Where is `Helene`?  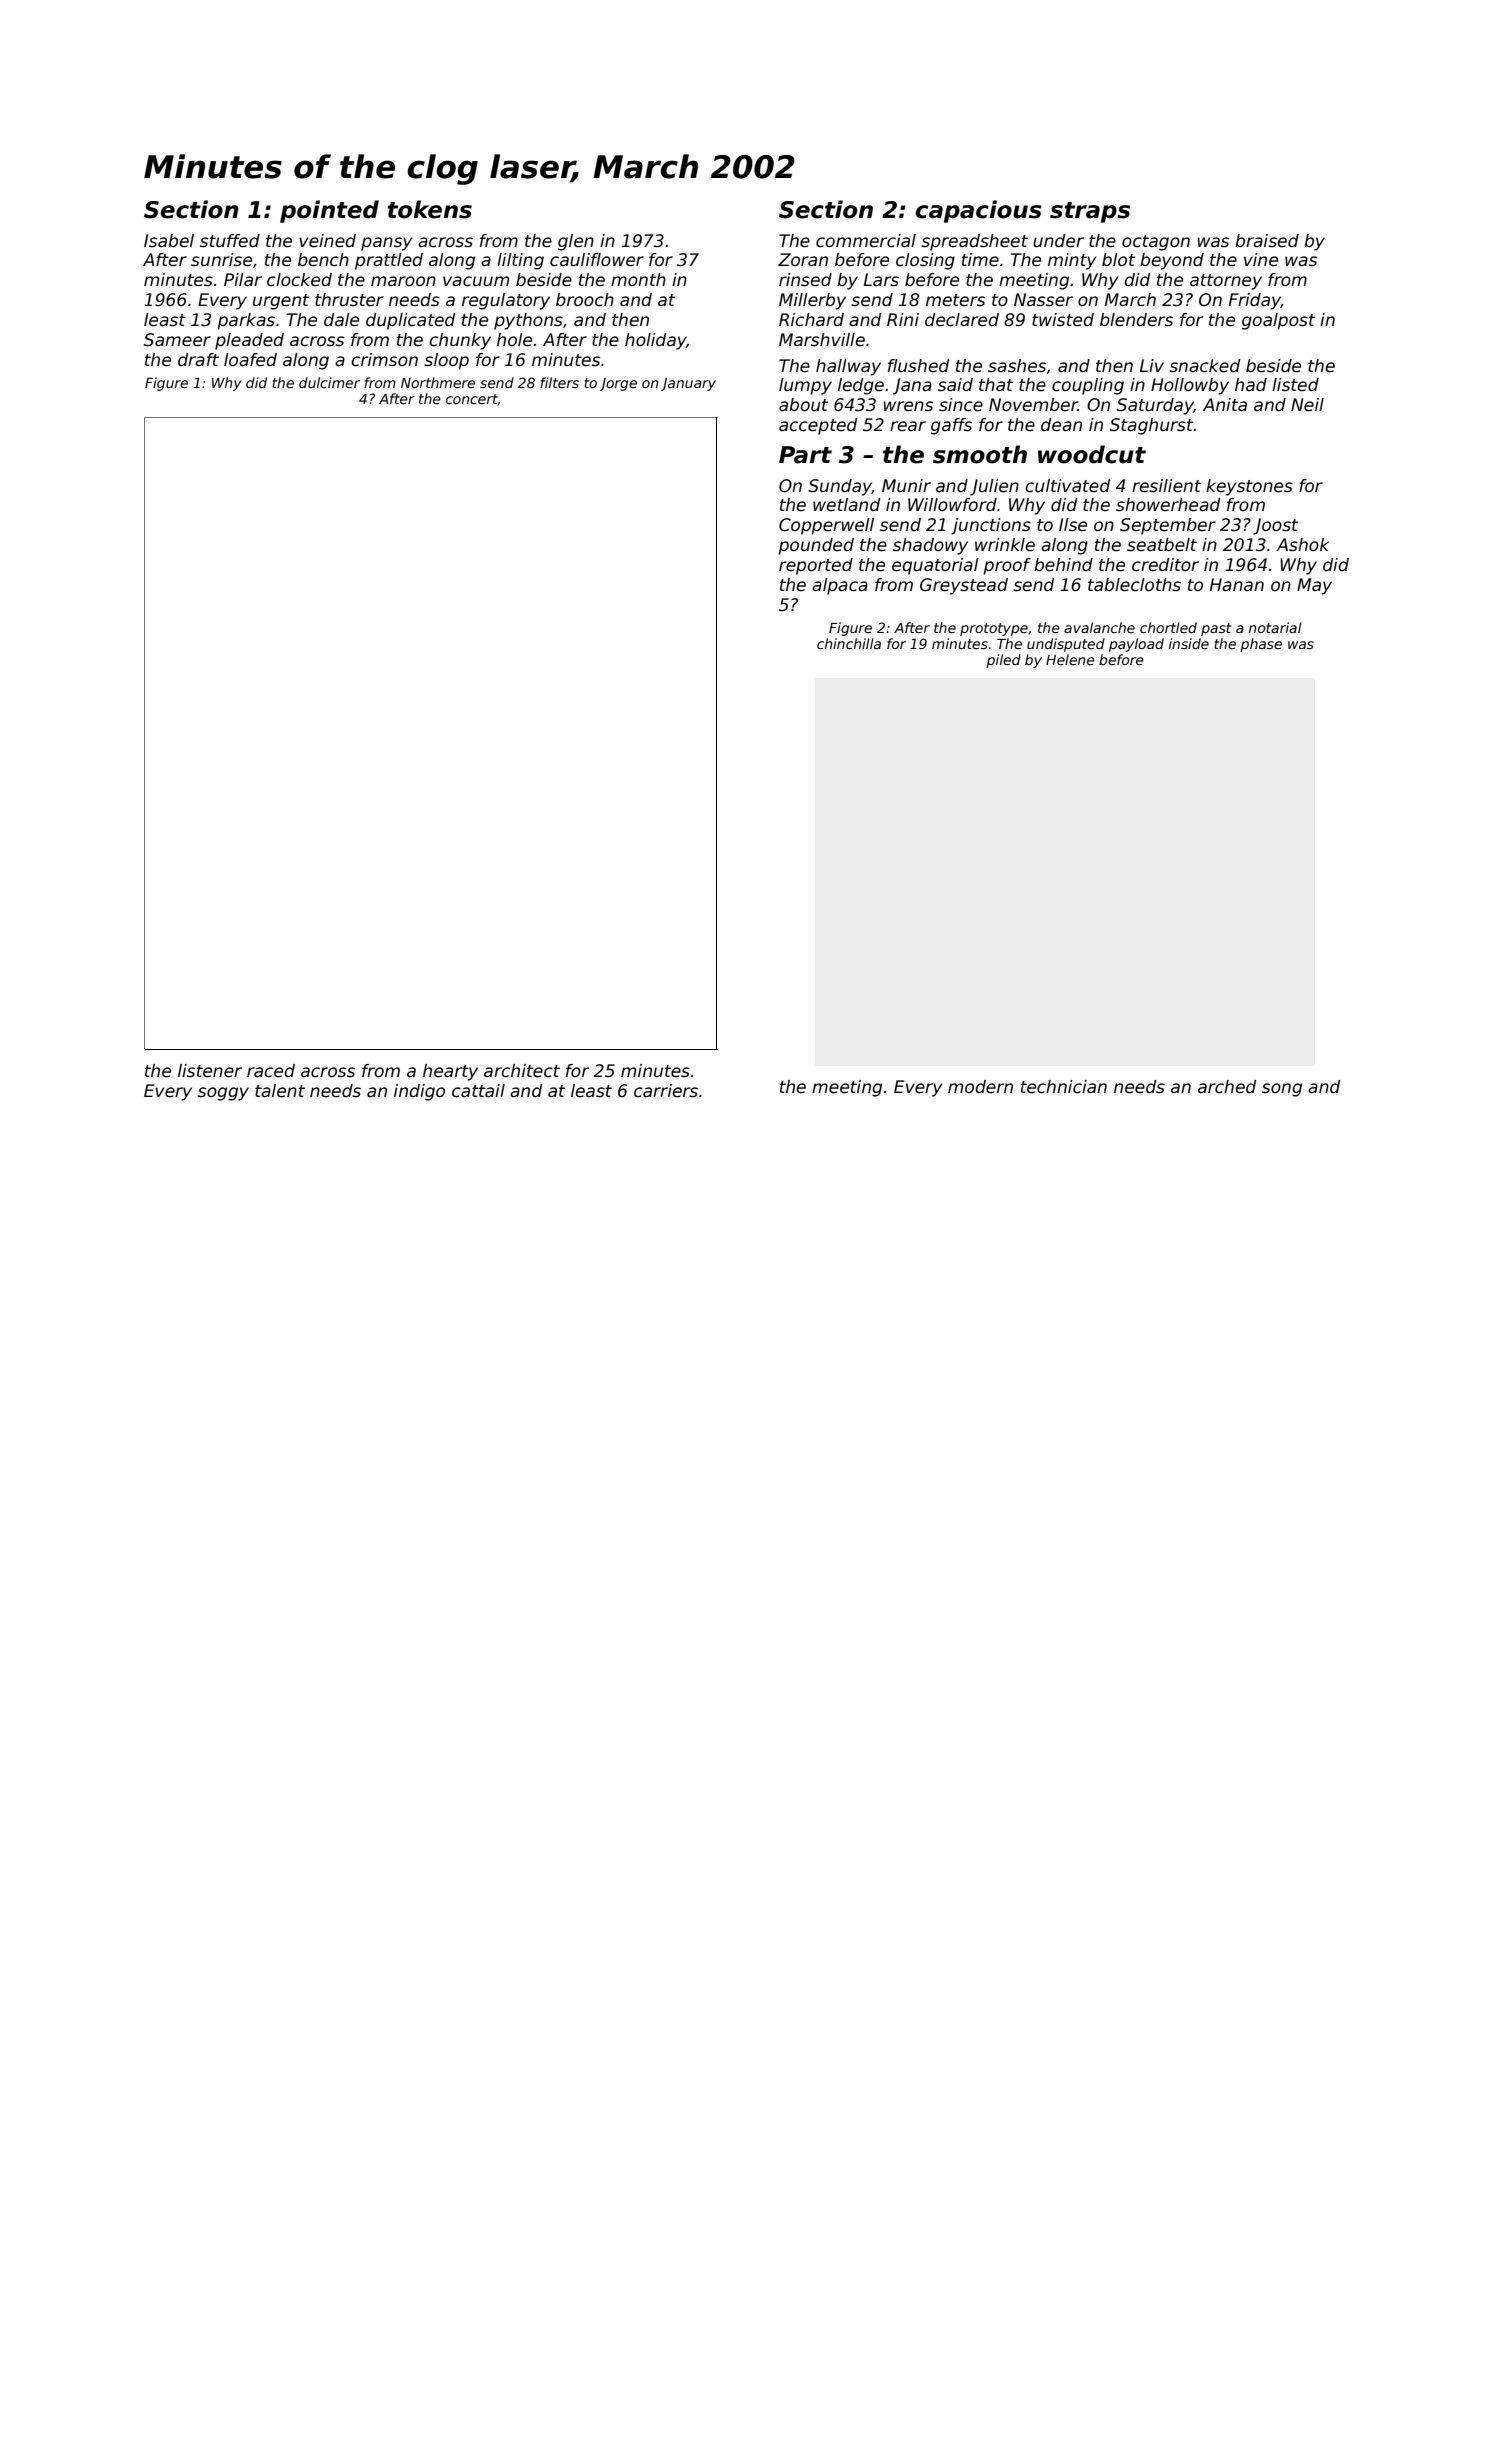
Helene is located at coordinates (1070, 659).
